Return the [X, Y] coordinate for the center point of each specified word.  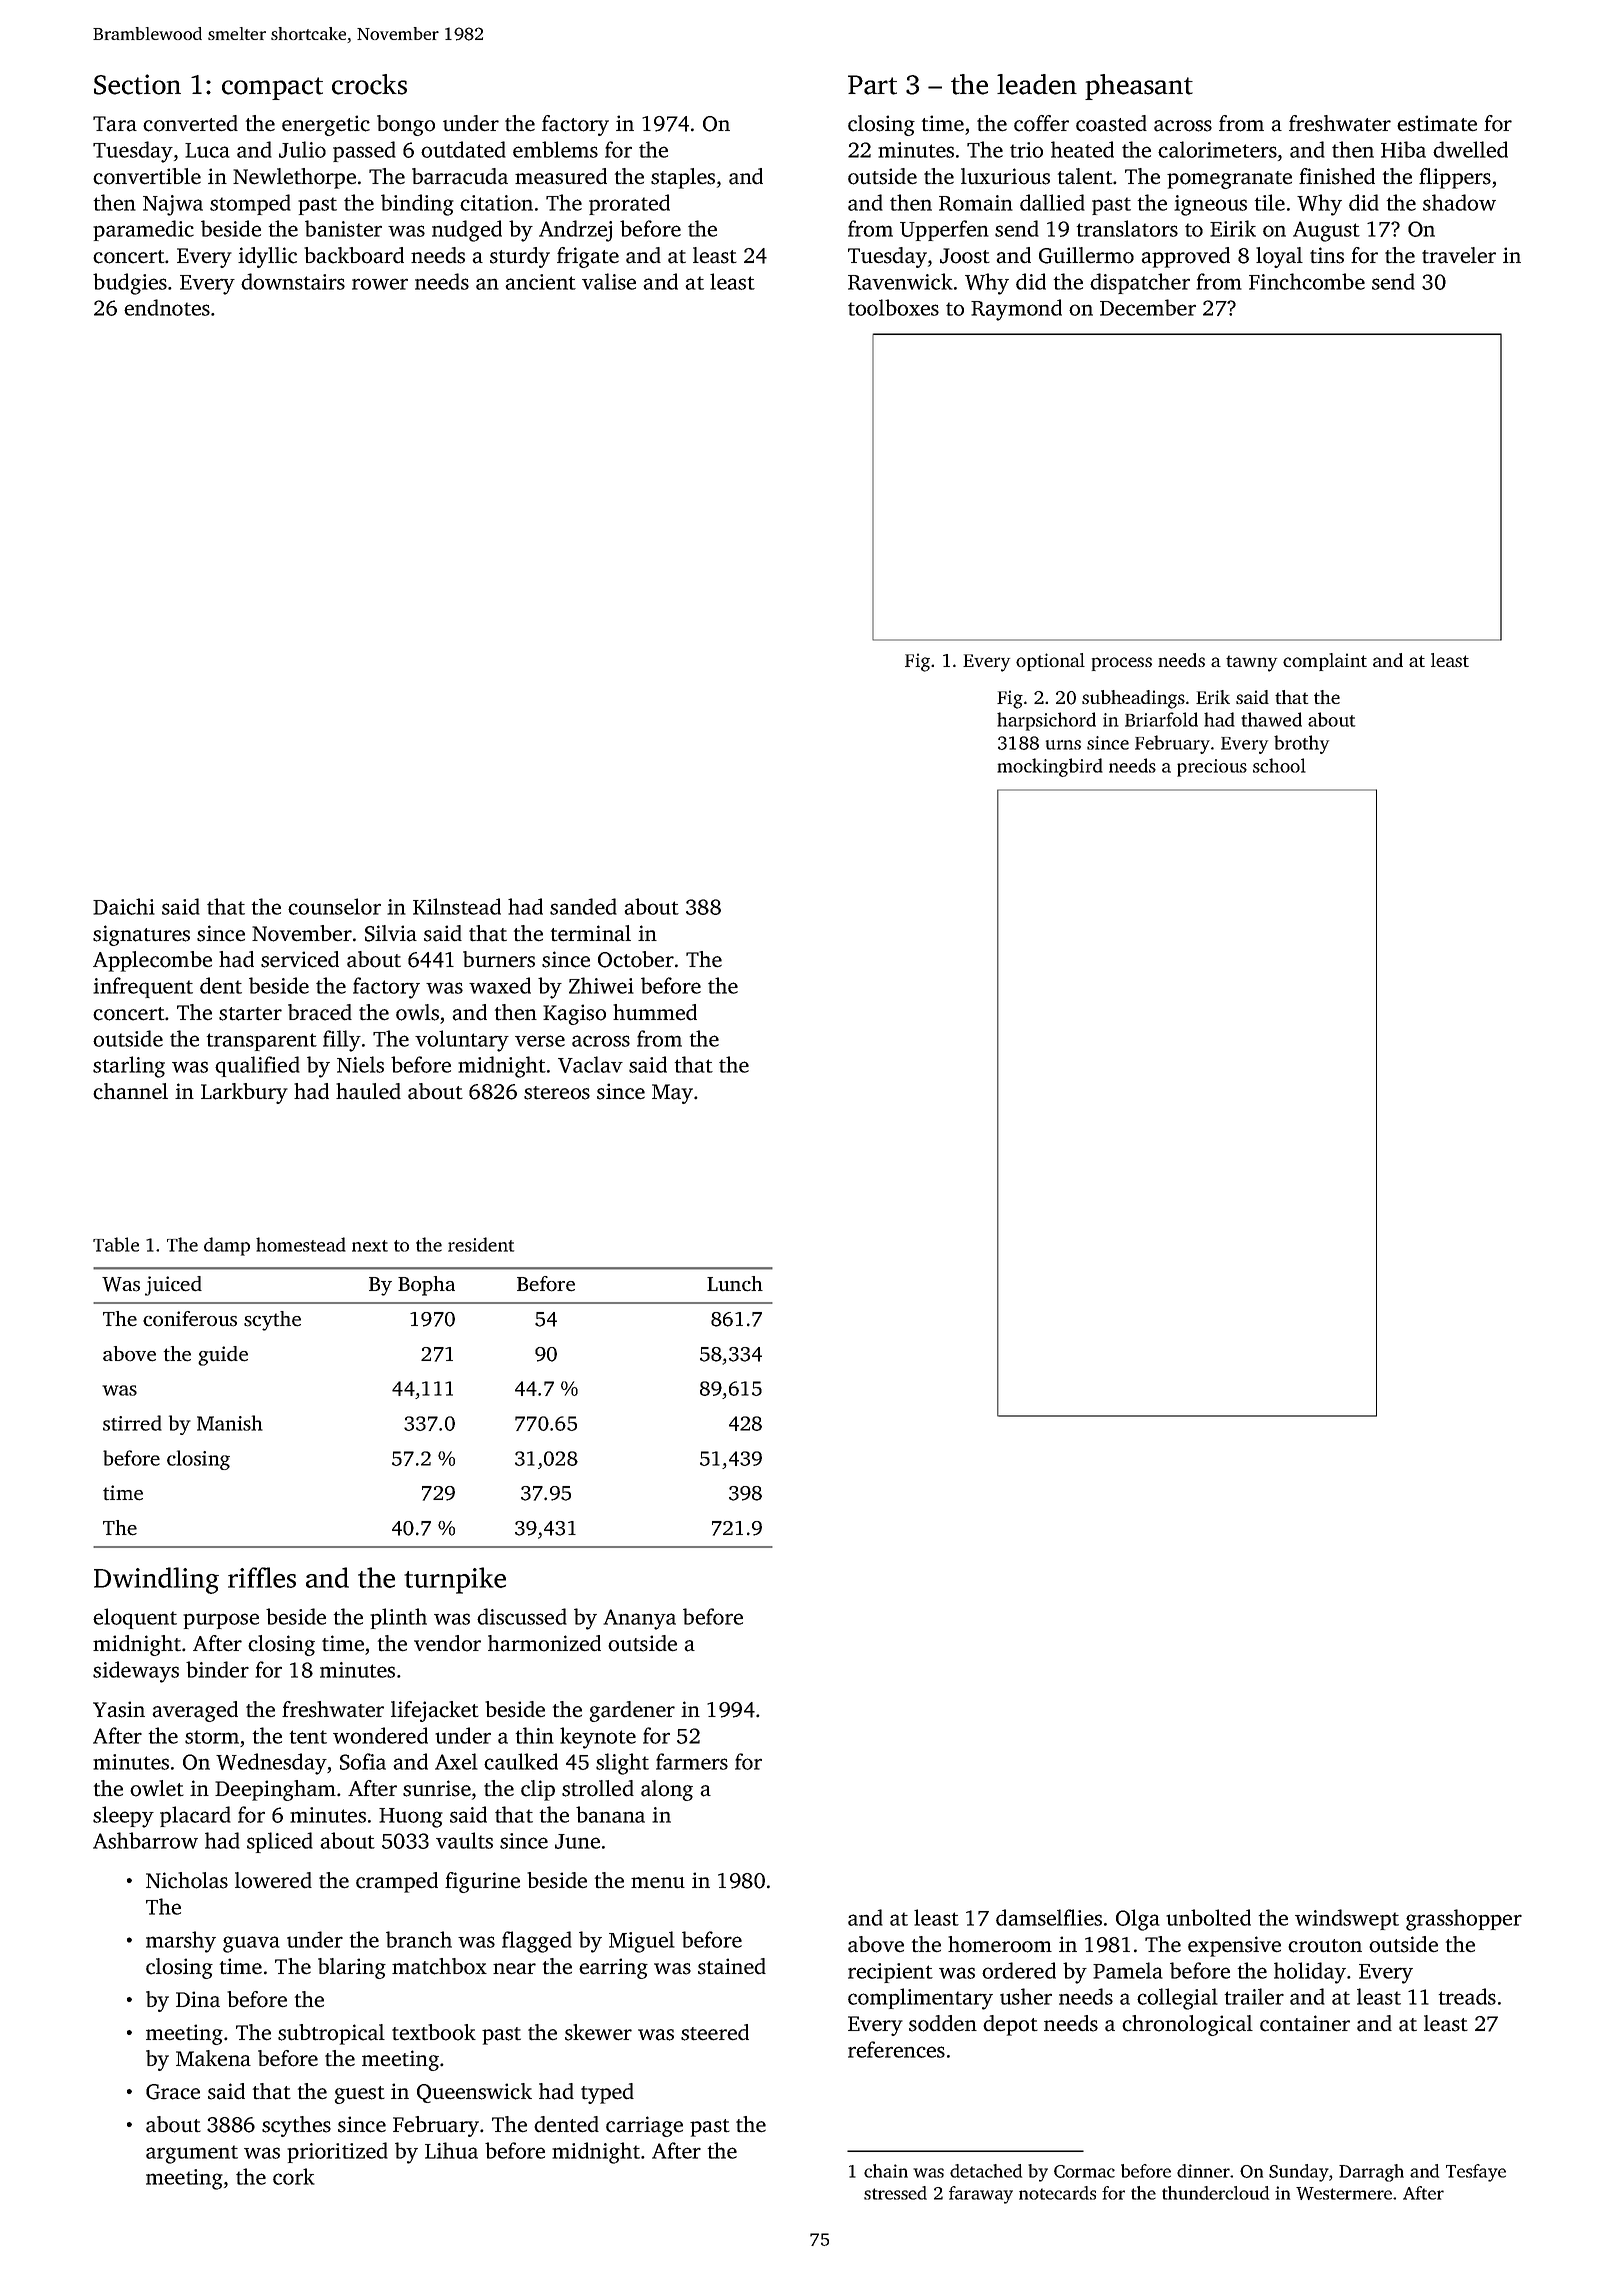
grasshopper [1464, 1920]
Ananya [639, 1619]
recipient [890, 1973]
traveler [1459, 255]
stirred [132, 1423]
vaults [464, 1840]
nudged [467, 231]
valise [609, 281]
